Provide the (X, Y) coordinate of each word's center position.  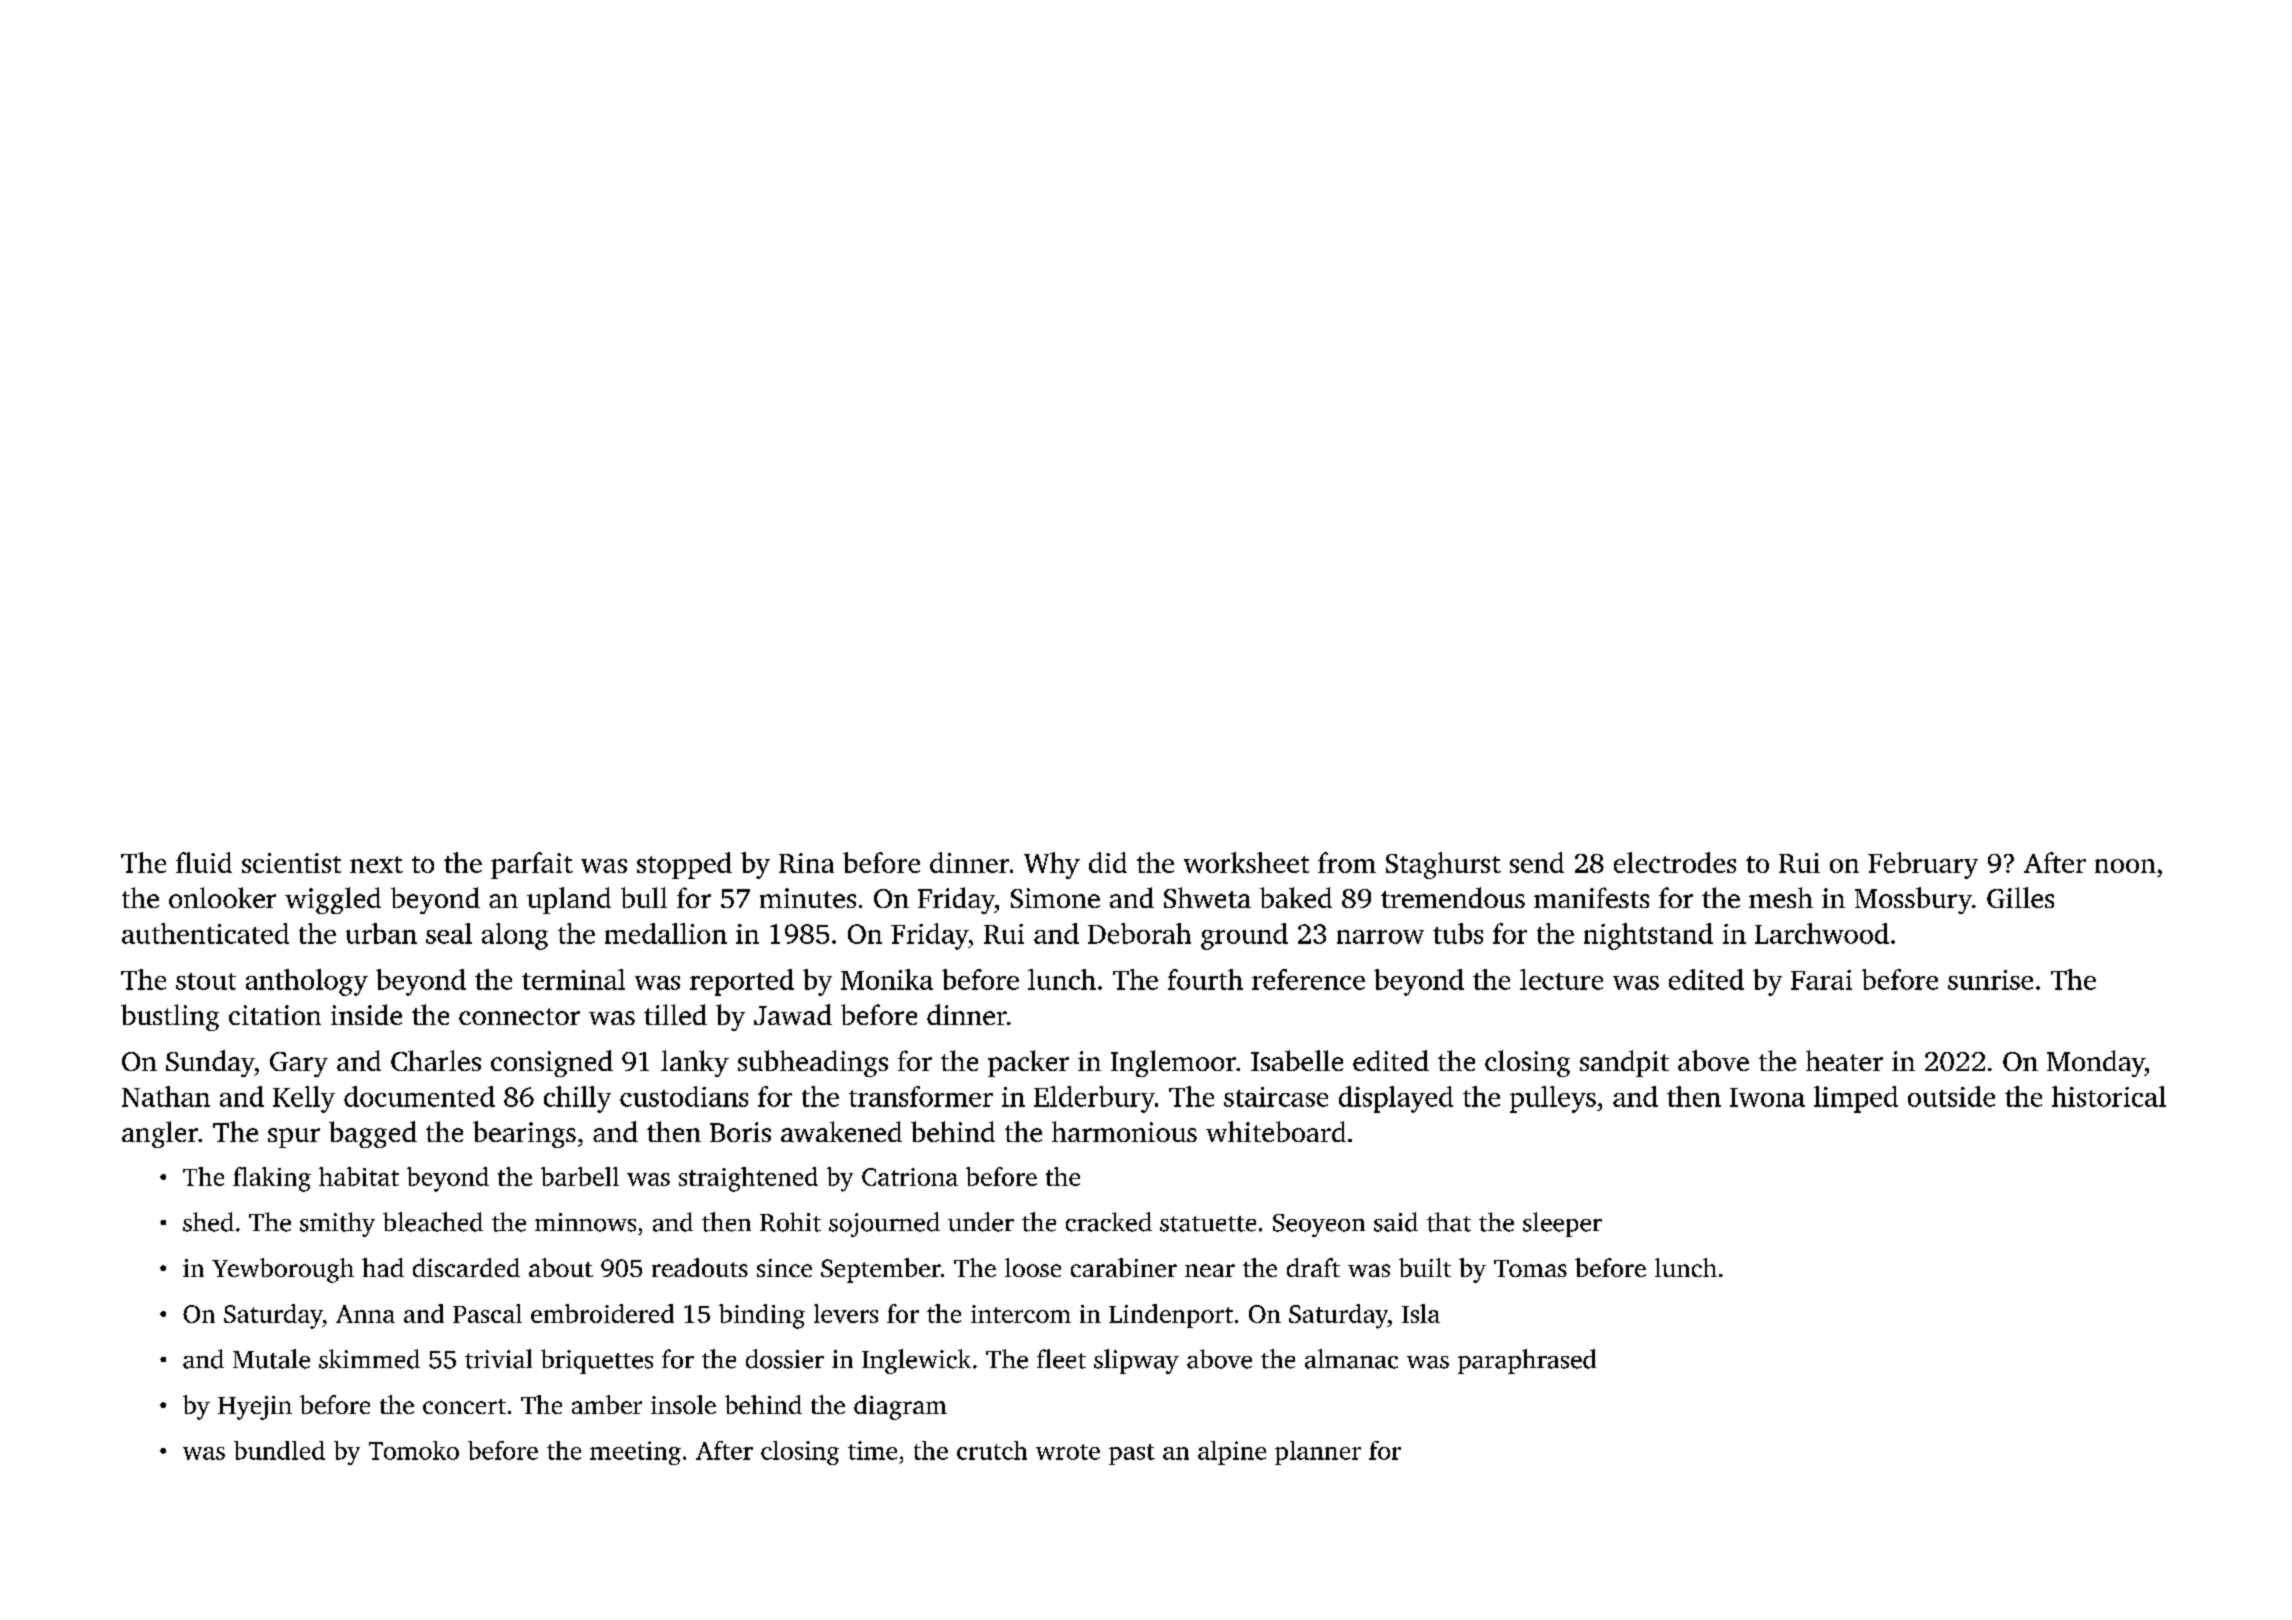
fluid (204, 862)
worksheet (1246, 862)
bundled (279, 1450)
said (1396, 1222)
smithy (337, 1224)
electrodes (1675, 862)
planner (1318, 1453)
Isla (1421, 1313)
